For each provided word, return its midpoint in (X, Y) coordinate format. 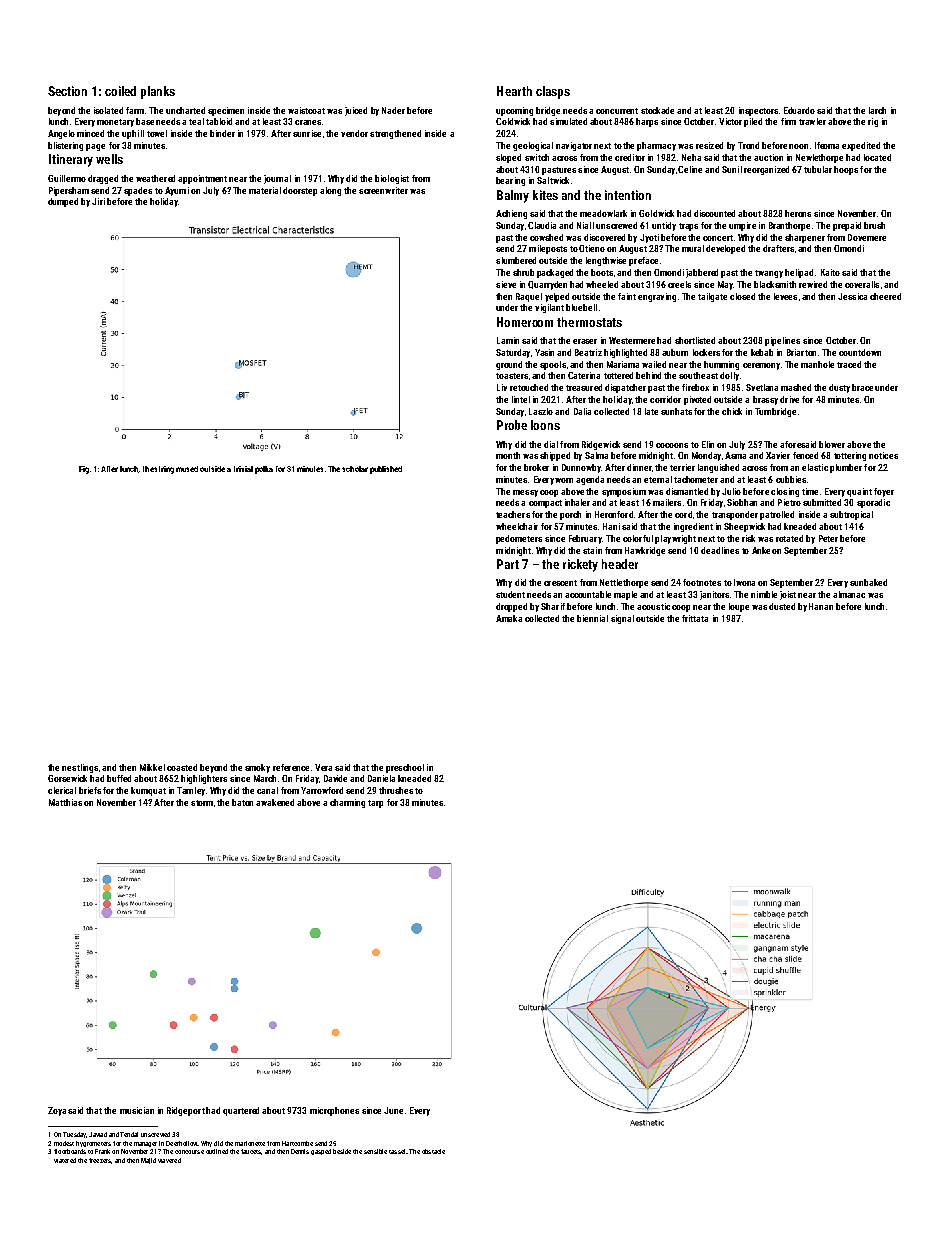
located (877, 157)
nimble (764, 594)
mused (187, 469)
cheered (885, 296)
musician (137, 1110)
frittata (695, 618)
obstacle (433, 1151)
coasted (182, 767)
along (330, 191)
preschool (405, 768)
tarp (375, 804)
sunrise (307, 133)
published (386, 470)
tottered (618, 375)
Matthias (65, 802)
